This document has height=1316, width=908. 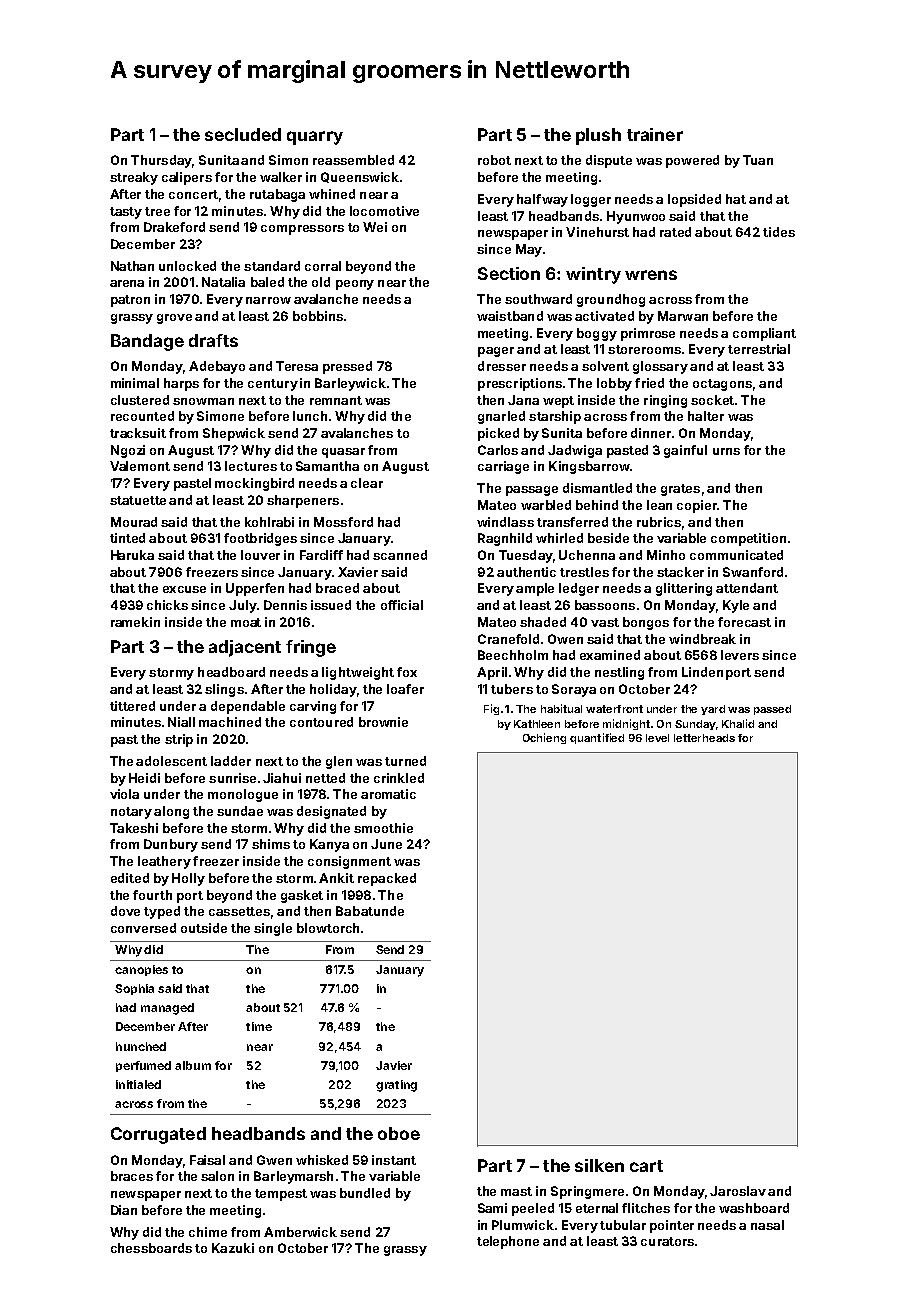 What do you see at coordinates (315, 138) in the document?
I see `quarry` at bounding box center [315, 138].
